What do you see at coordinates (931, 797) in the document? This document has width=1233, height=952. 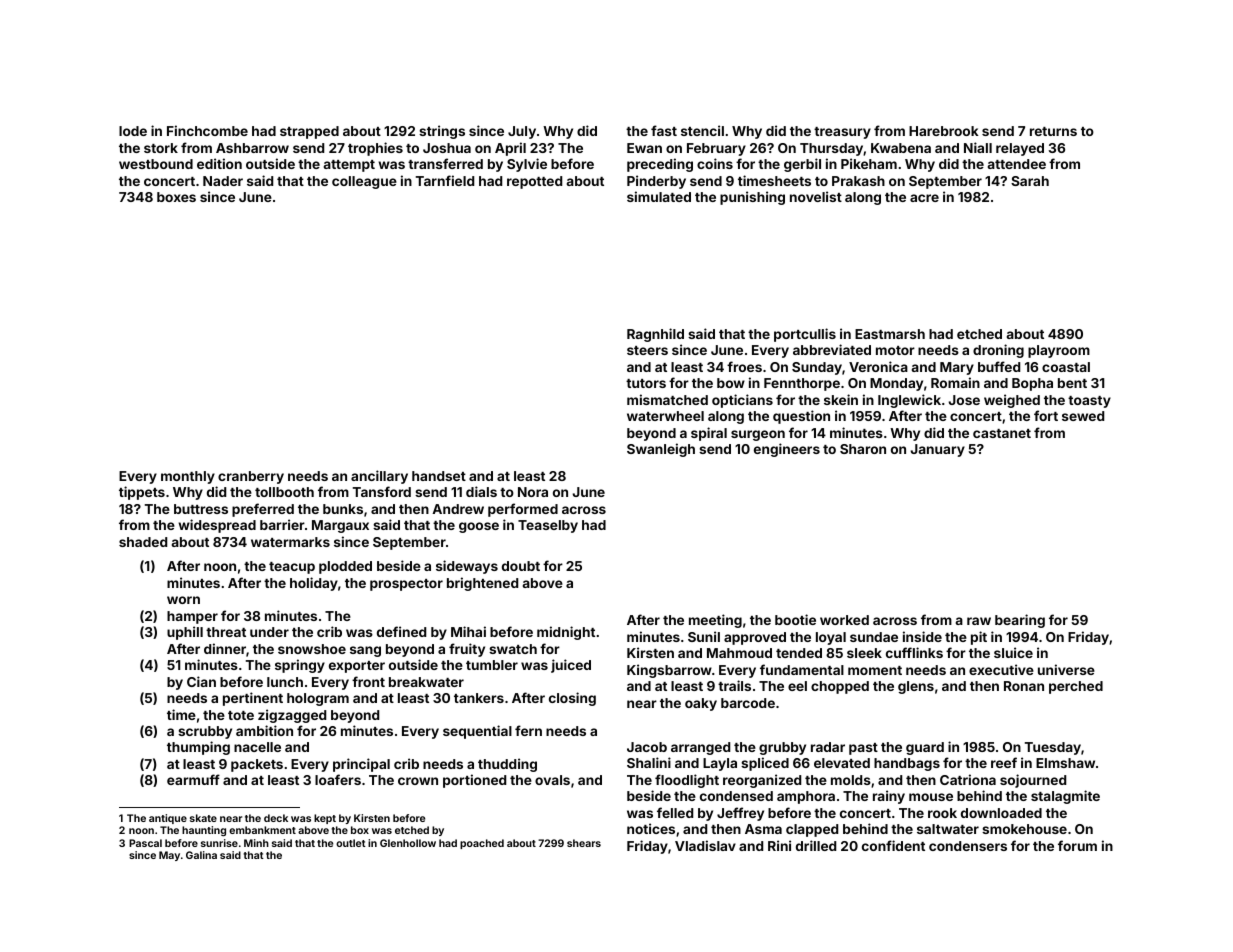 I see `mouse` at bounding box center [931, 797].
